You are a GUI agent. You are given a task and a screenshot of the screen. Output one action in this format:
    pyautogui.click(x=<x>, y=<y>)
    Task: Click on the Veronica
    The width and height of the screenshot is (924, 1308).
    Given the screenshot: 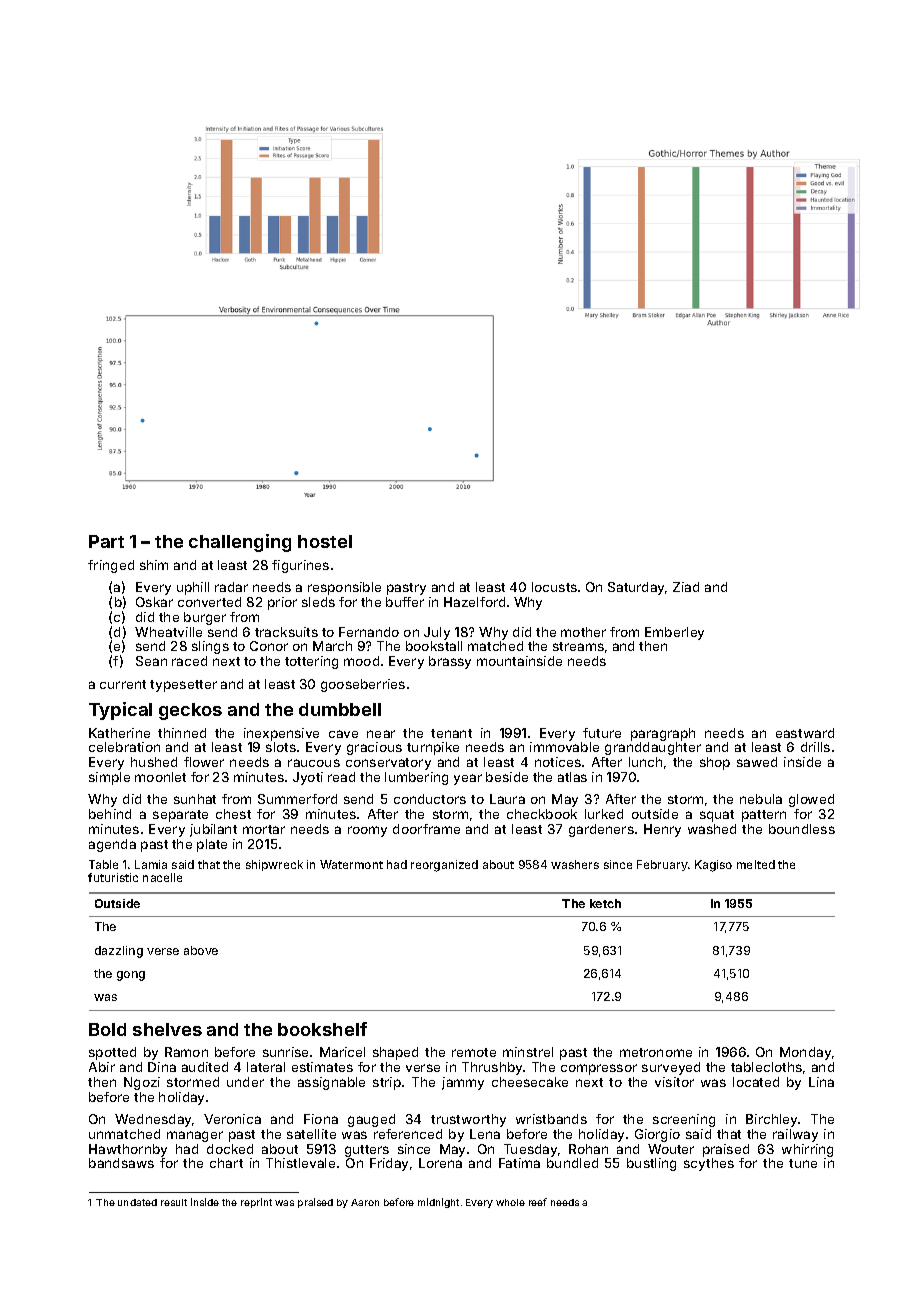 What is the action you would take?
    pyautogui.click(x=232, y=1119)
